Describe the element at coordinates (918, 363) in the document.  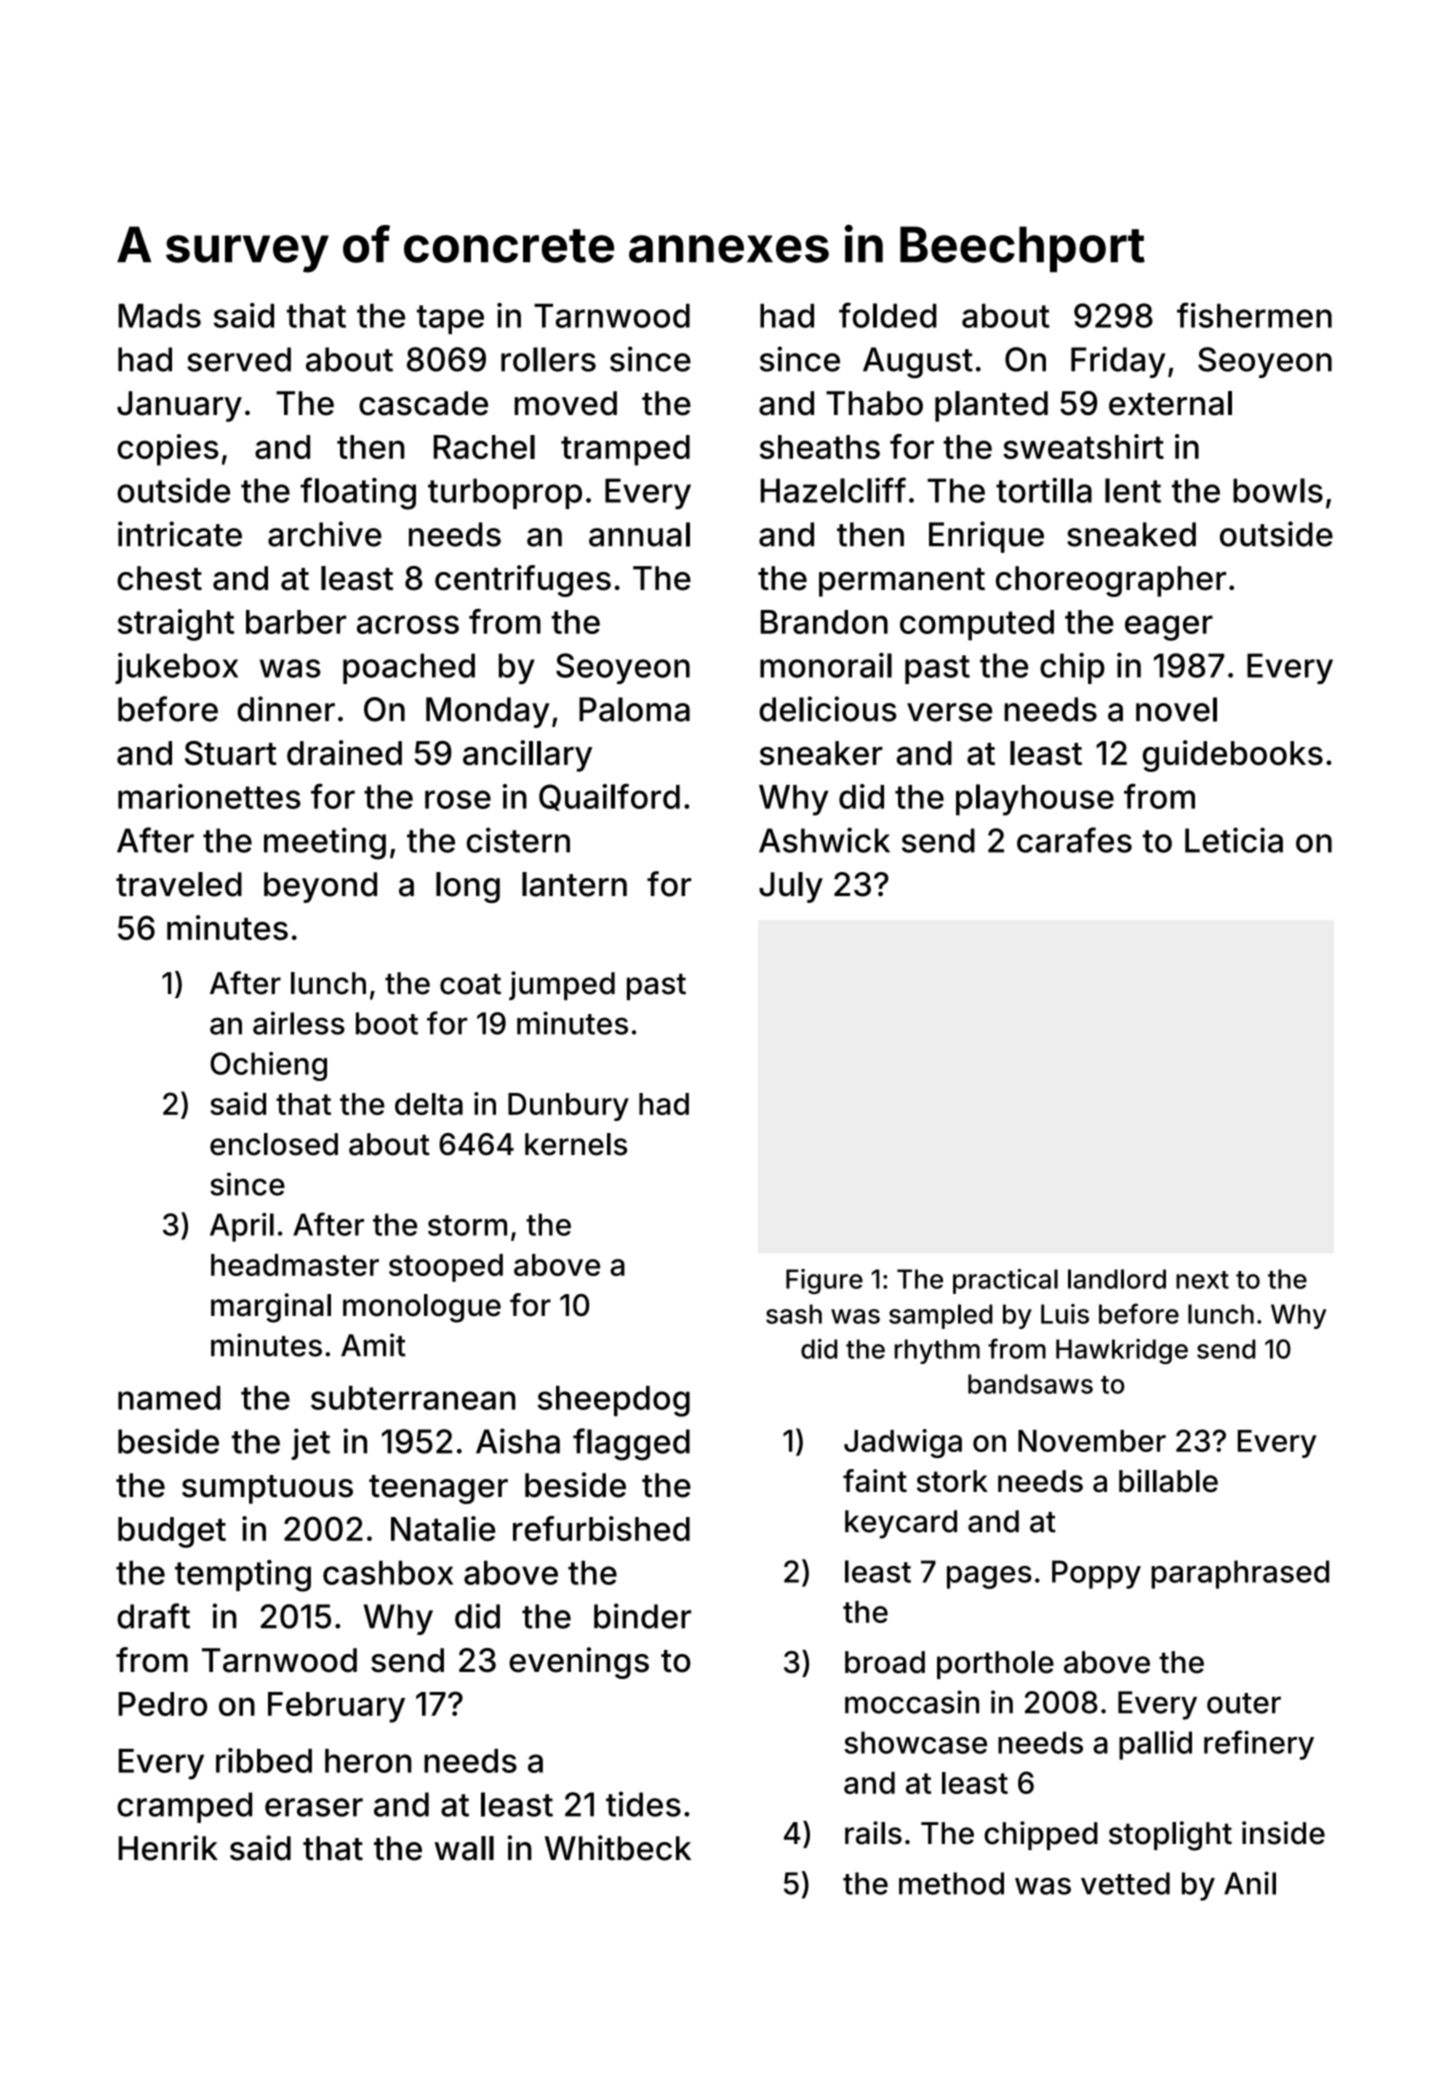
I see `August` at that location.
